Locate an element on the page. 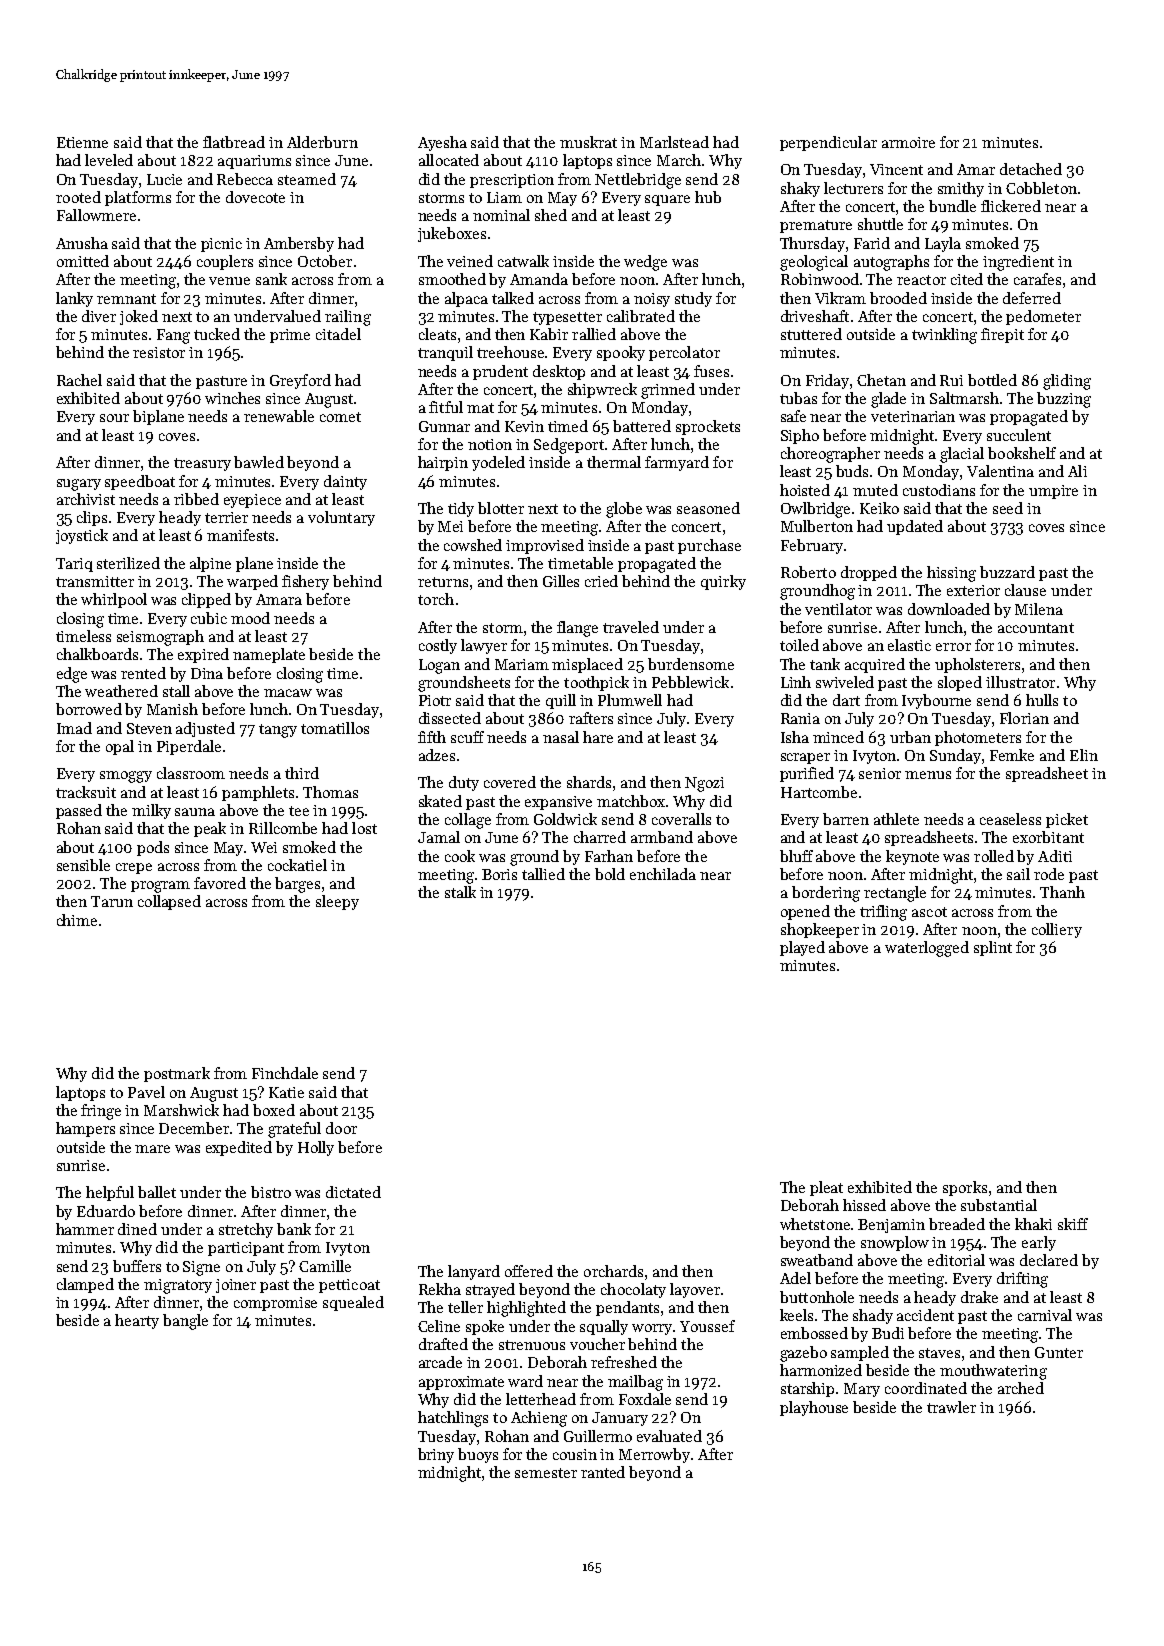 This document has width=1164, height=1646. quill is located at coordinates (561, 701).
